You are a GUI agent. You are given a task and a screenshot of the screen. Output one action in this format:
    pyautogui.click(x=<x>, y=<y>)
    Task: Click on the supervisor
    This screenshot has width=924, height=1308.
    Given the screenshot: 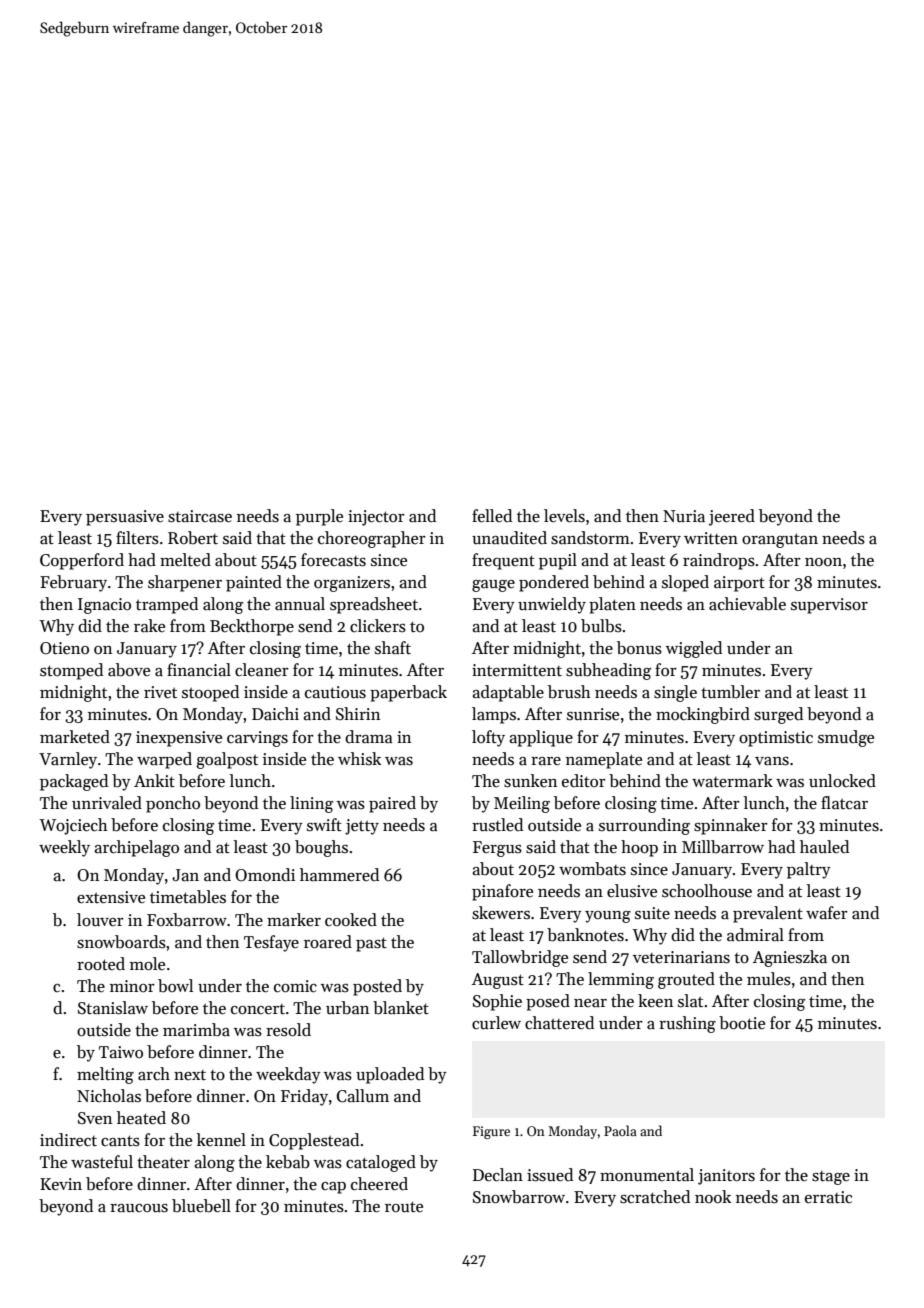 What is the action you would take?
    pyautogui.click(x=829, y=606)
